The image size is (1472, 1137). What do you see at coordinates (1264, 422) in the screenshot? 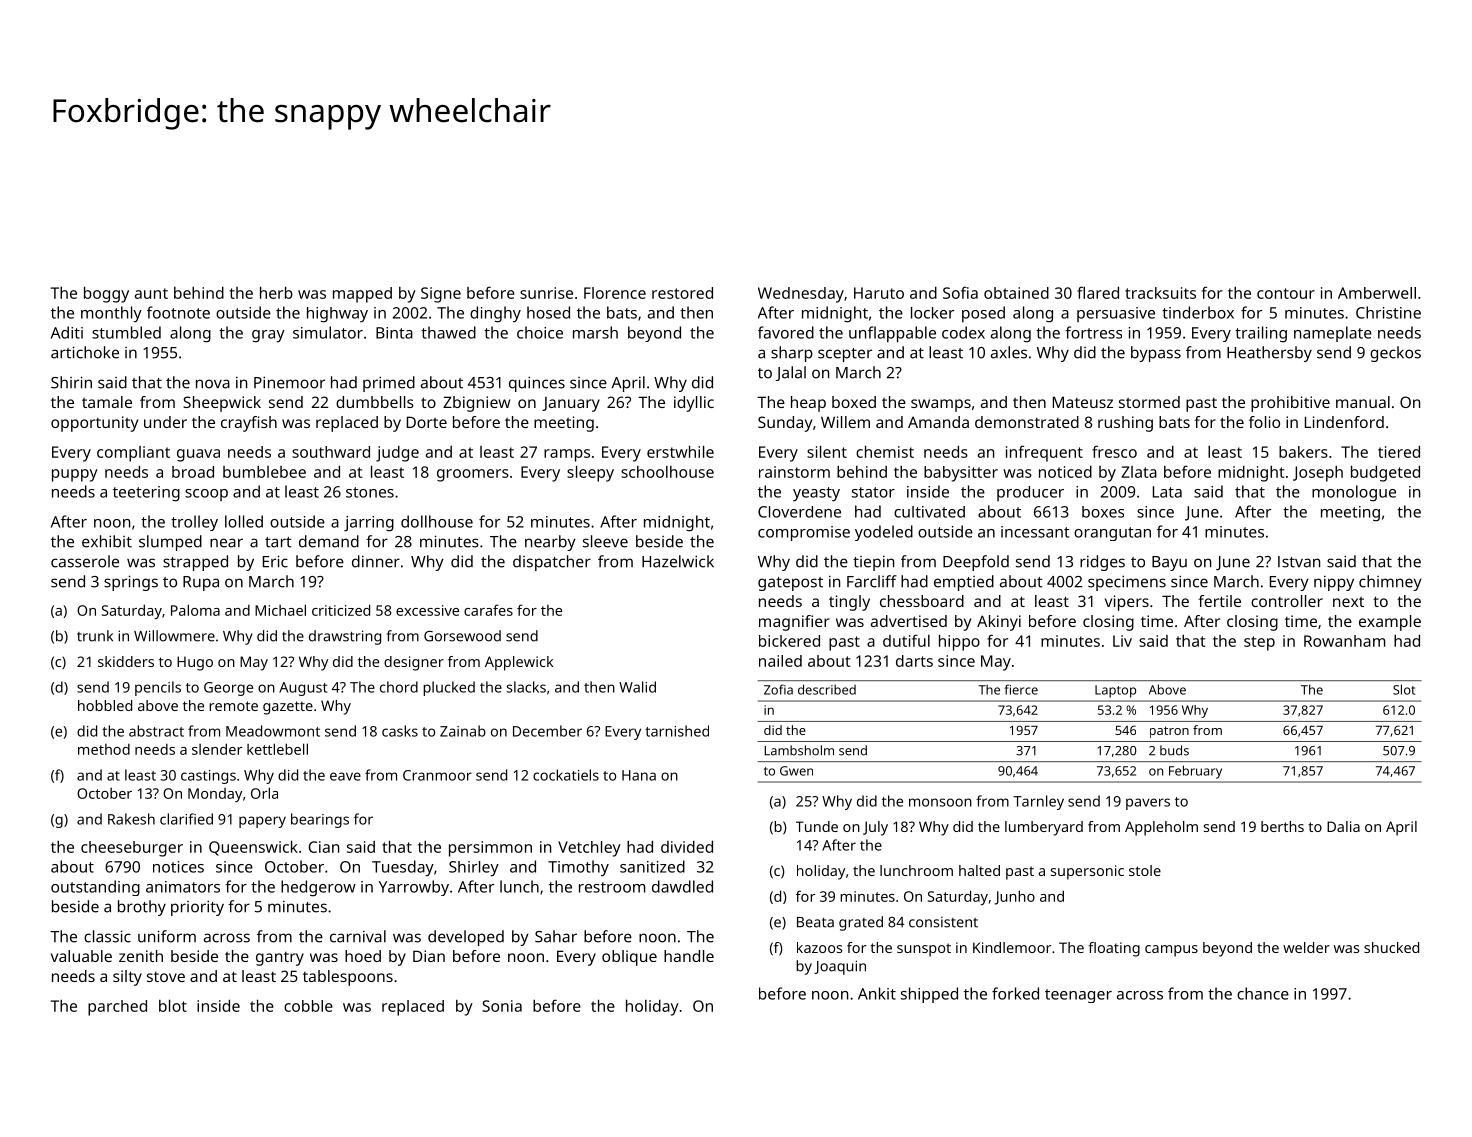
I see `folio` at bounding box center [1264, 422].
